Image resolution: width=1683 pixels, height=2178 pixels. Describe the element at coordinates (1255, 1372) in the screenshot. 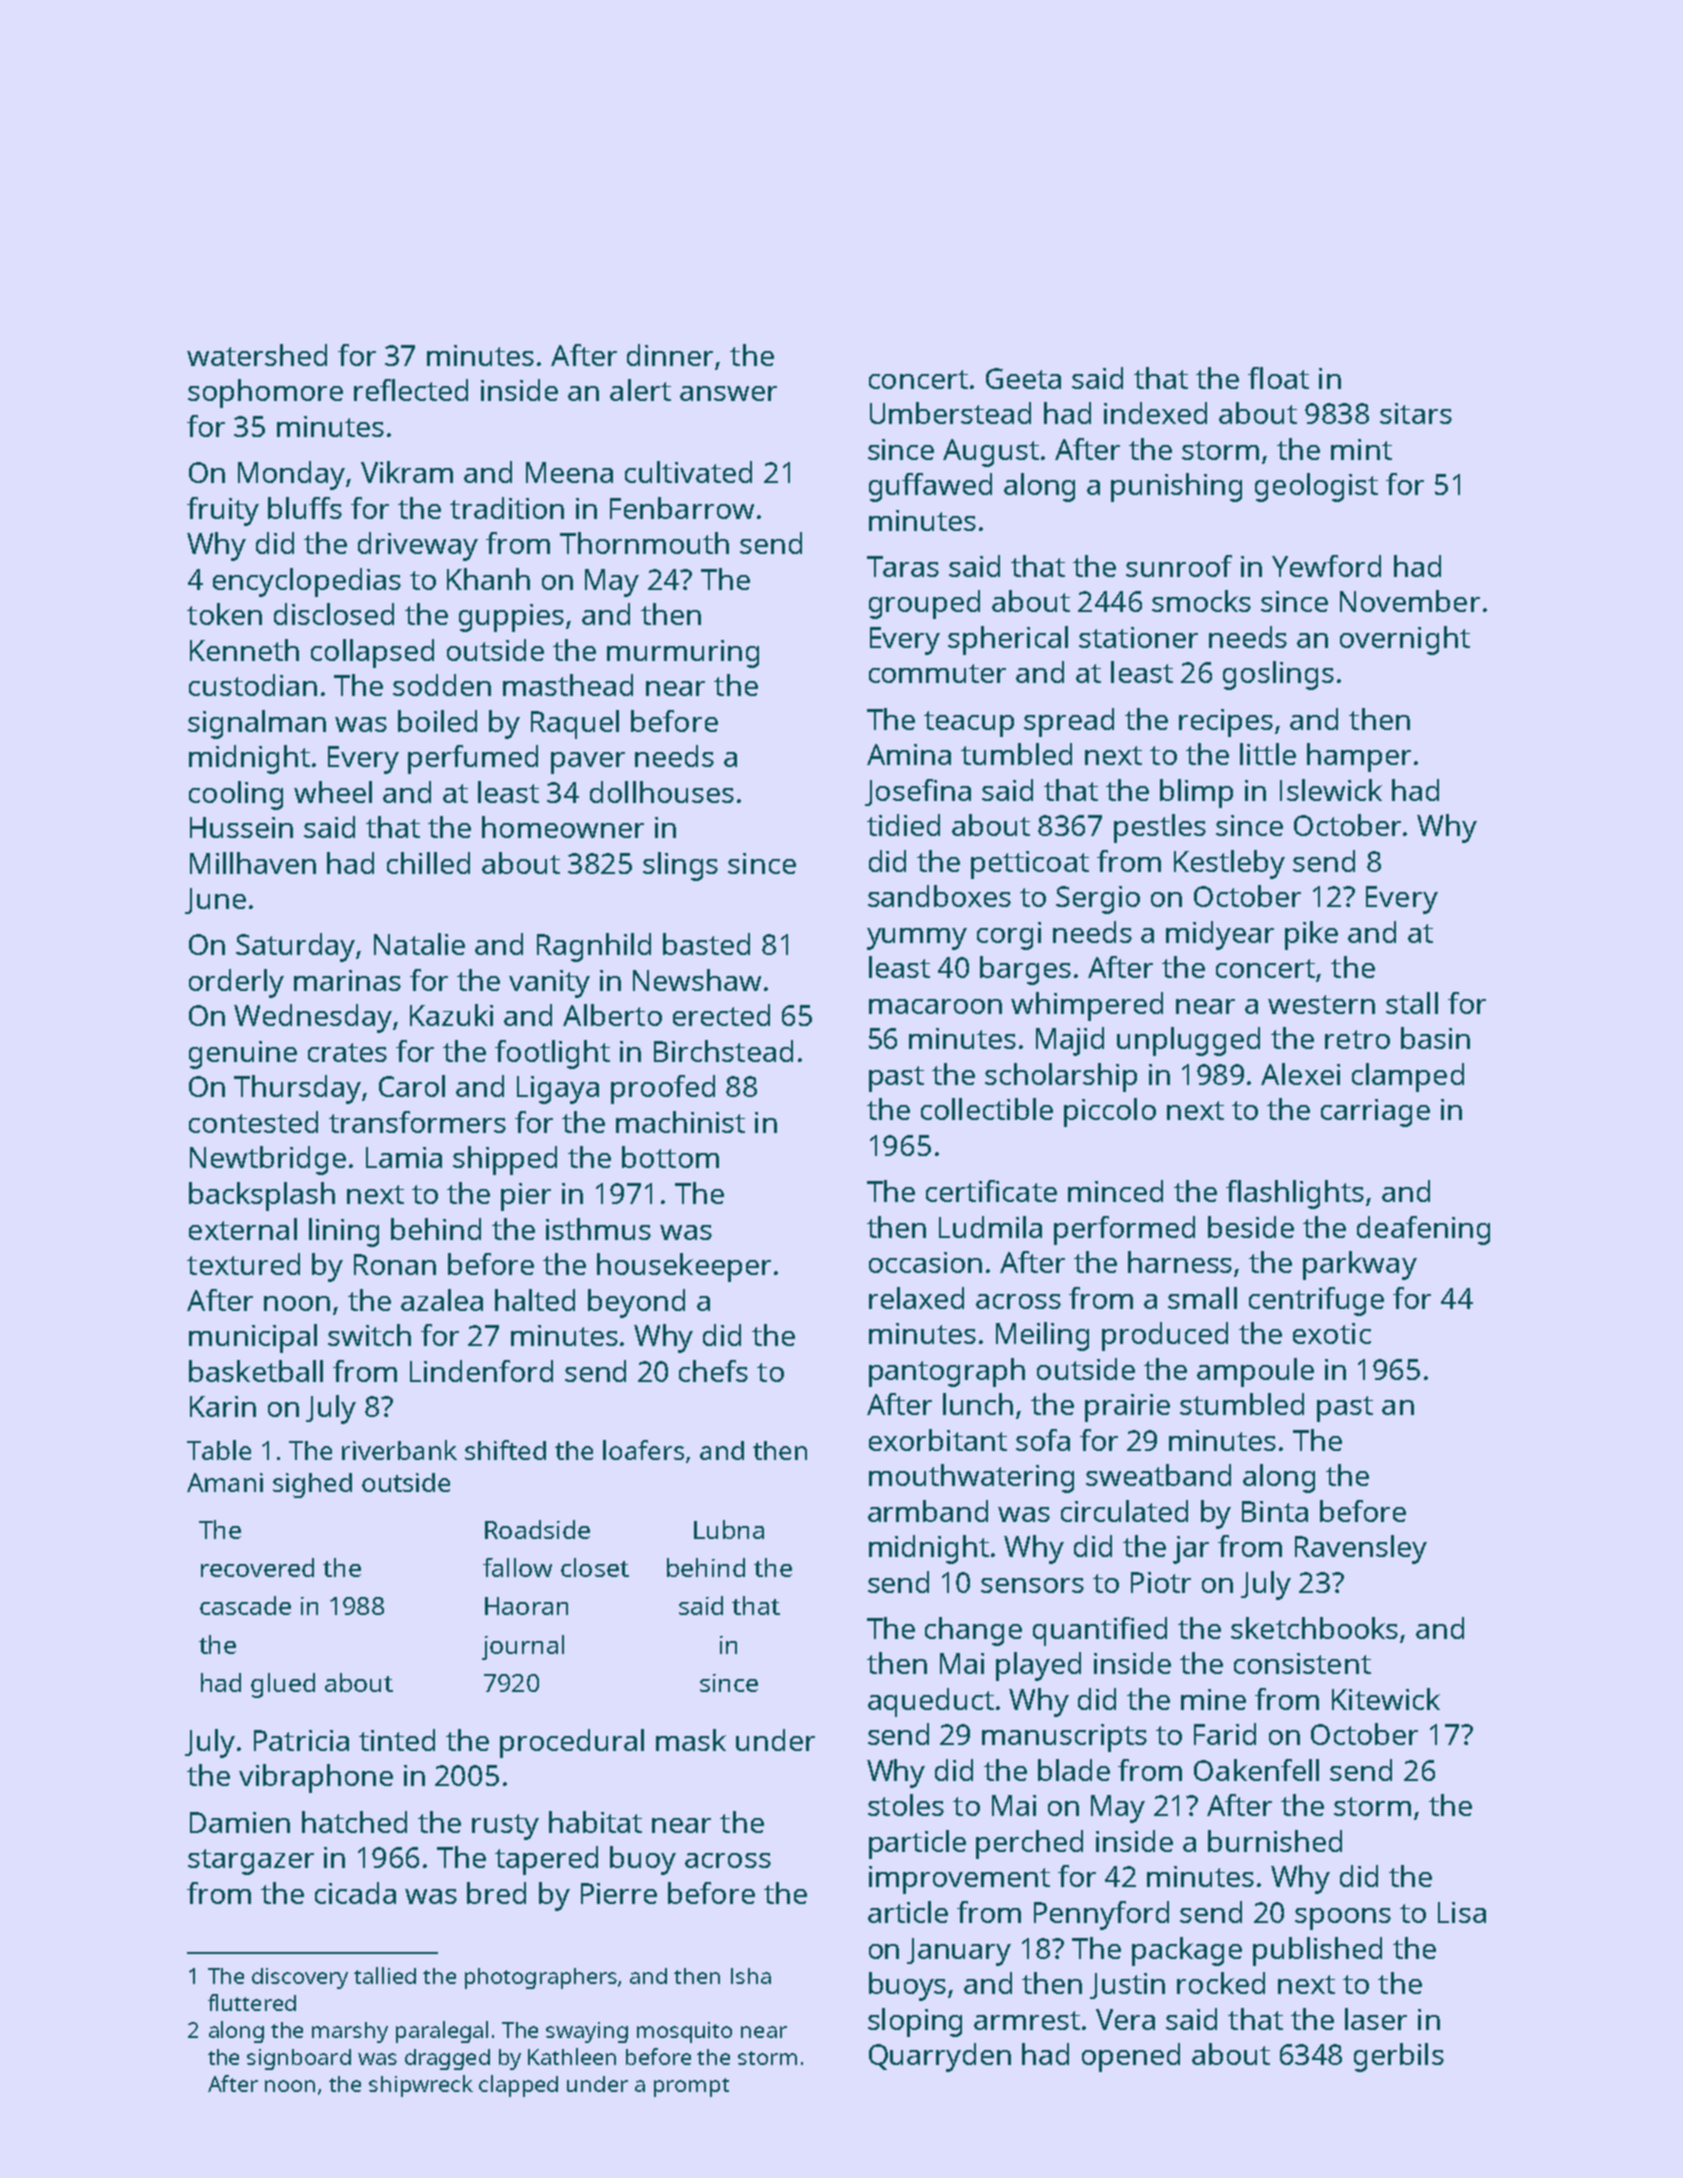

I see `ampoule` at that location.
